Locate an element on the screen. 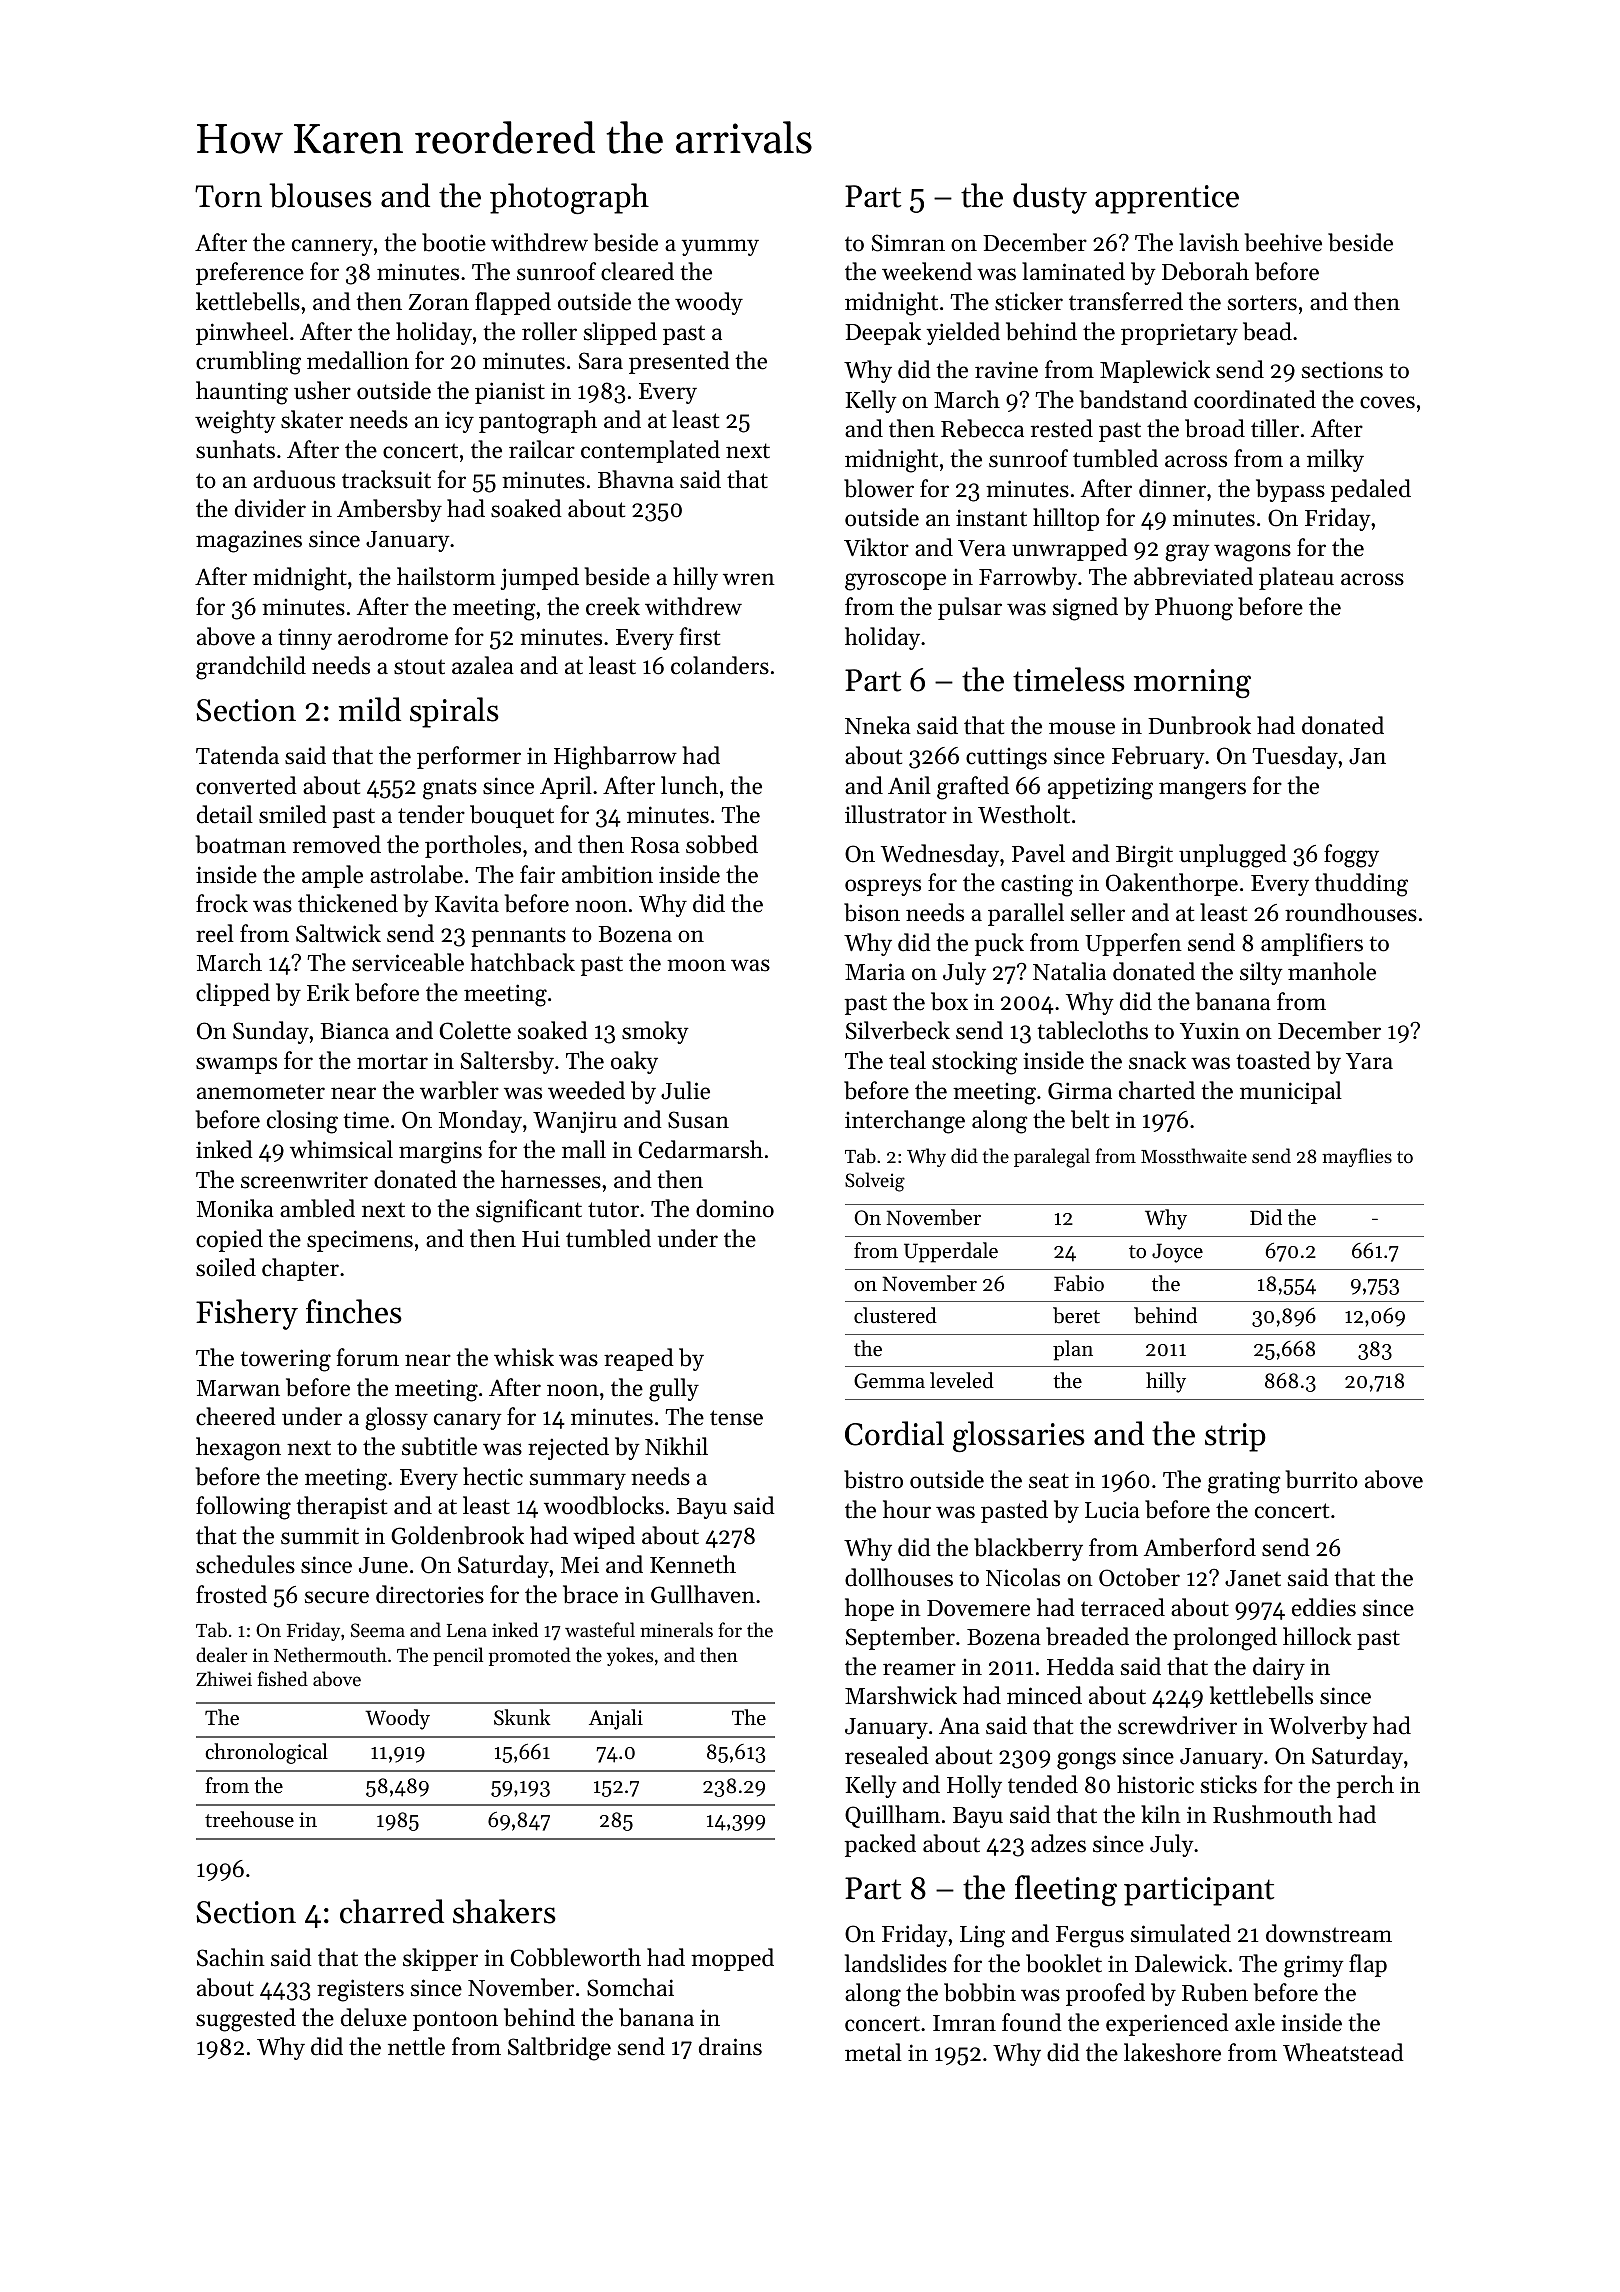  metal is located at coordinates (873, 2052).
